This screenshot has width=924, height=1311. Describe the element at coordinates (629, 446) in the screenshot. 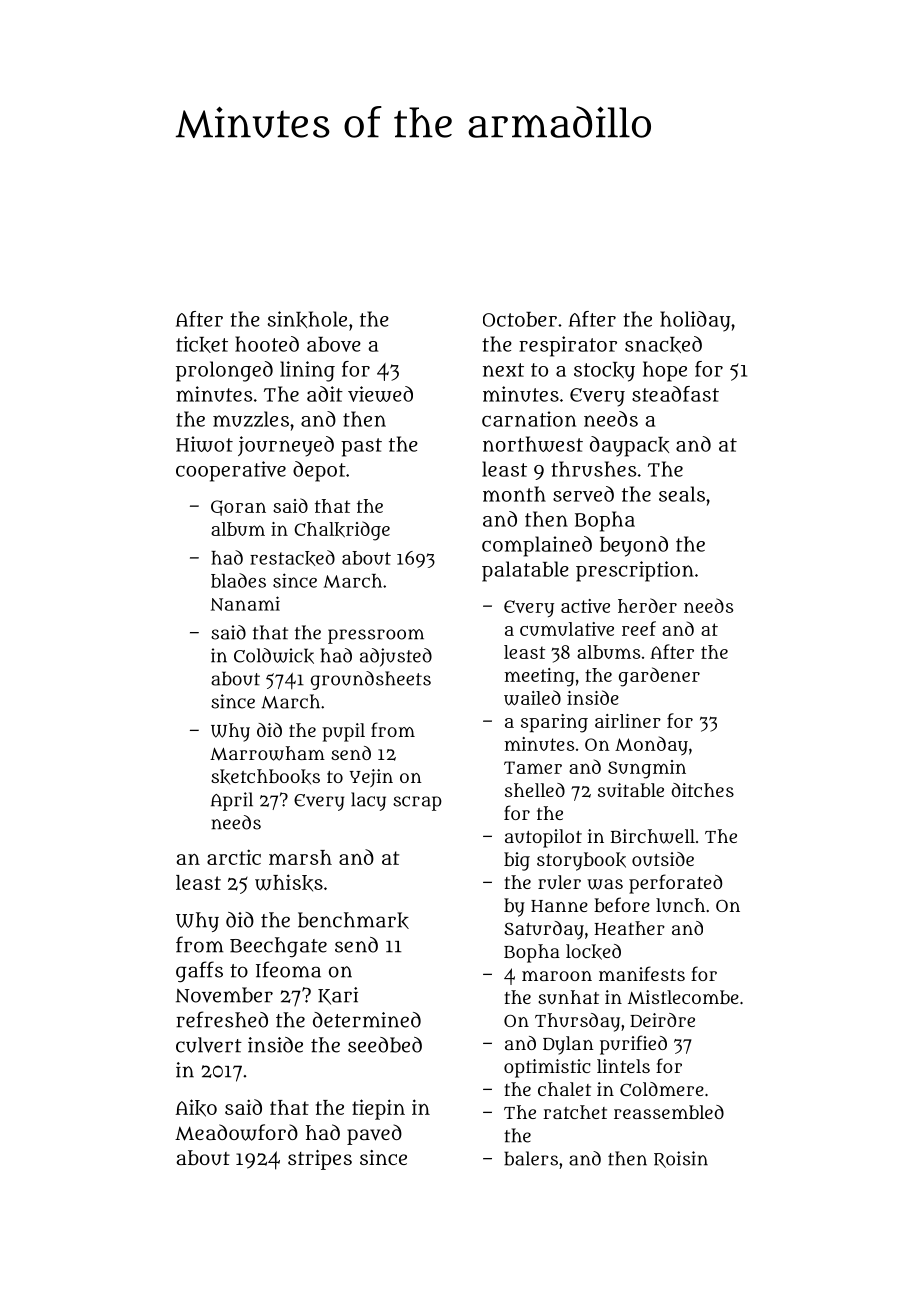

I see `daypack` at that location.
